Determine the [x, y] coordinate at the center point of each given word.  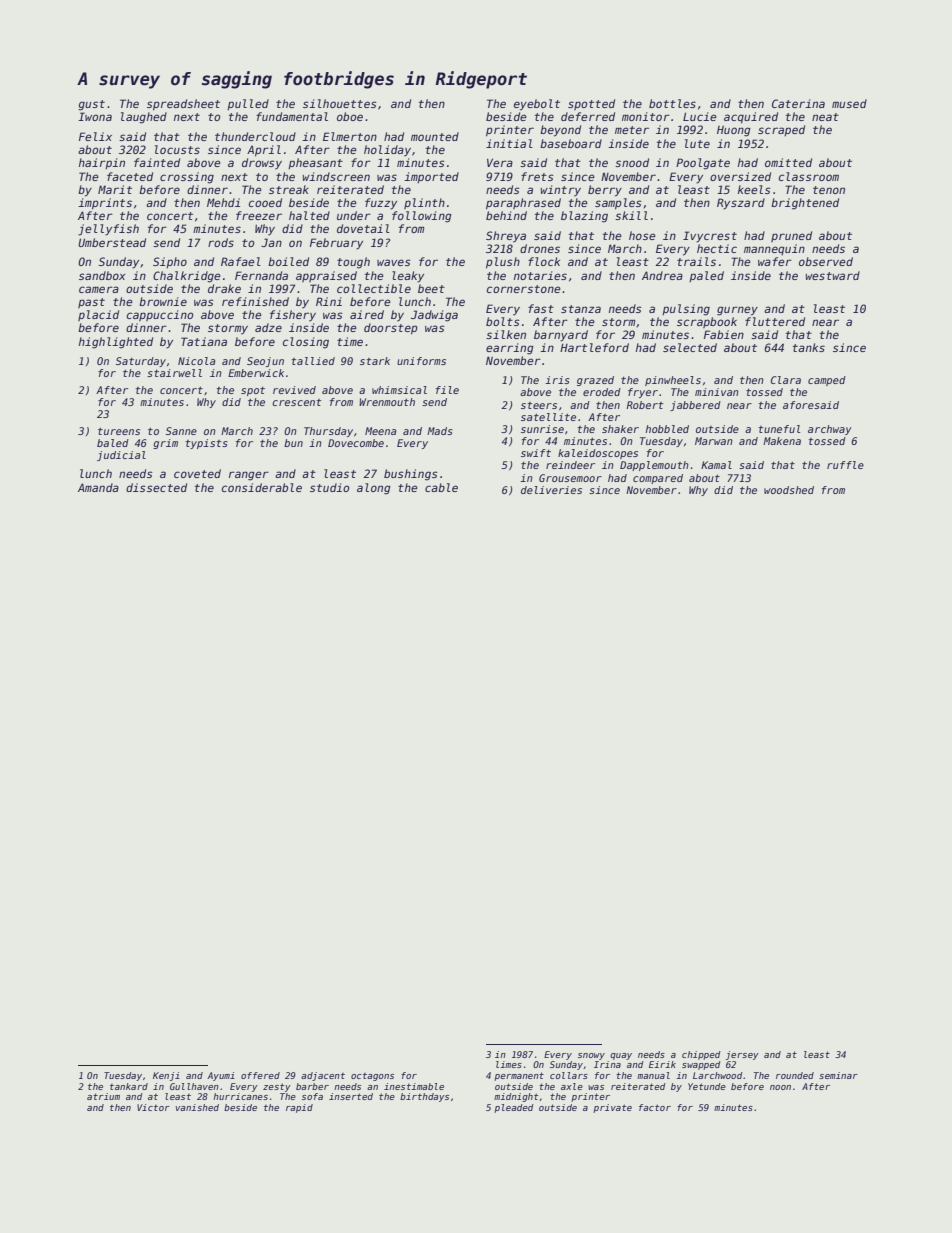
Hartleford [594, 347]
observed [826, 261]
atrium [103, 1096]
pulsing [686, 310]
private [612, 1108]
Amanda [98, 487]
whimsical [399, 390]
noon [780, 1087]
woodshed [789, 490]
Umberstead [112, 242]
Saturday [141, 362]
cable [441, 487]
